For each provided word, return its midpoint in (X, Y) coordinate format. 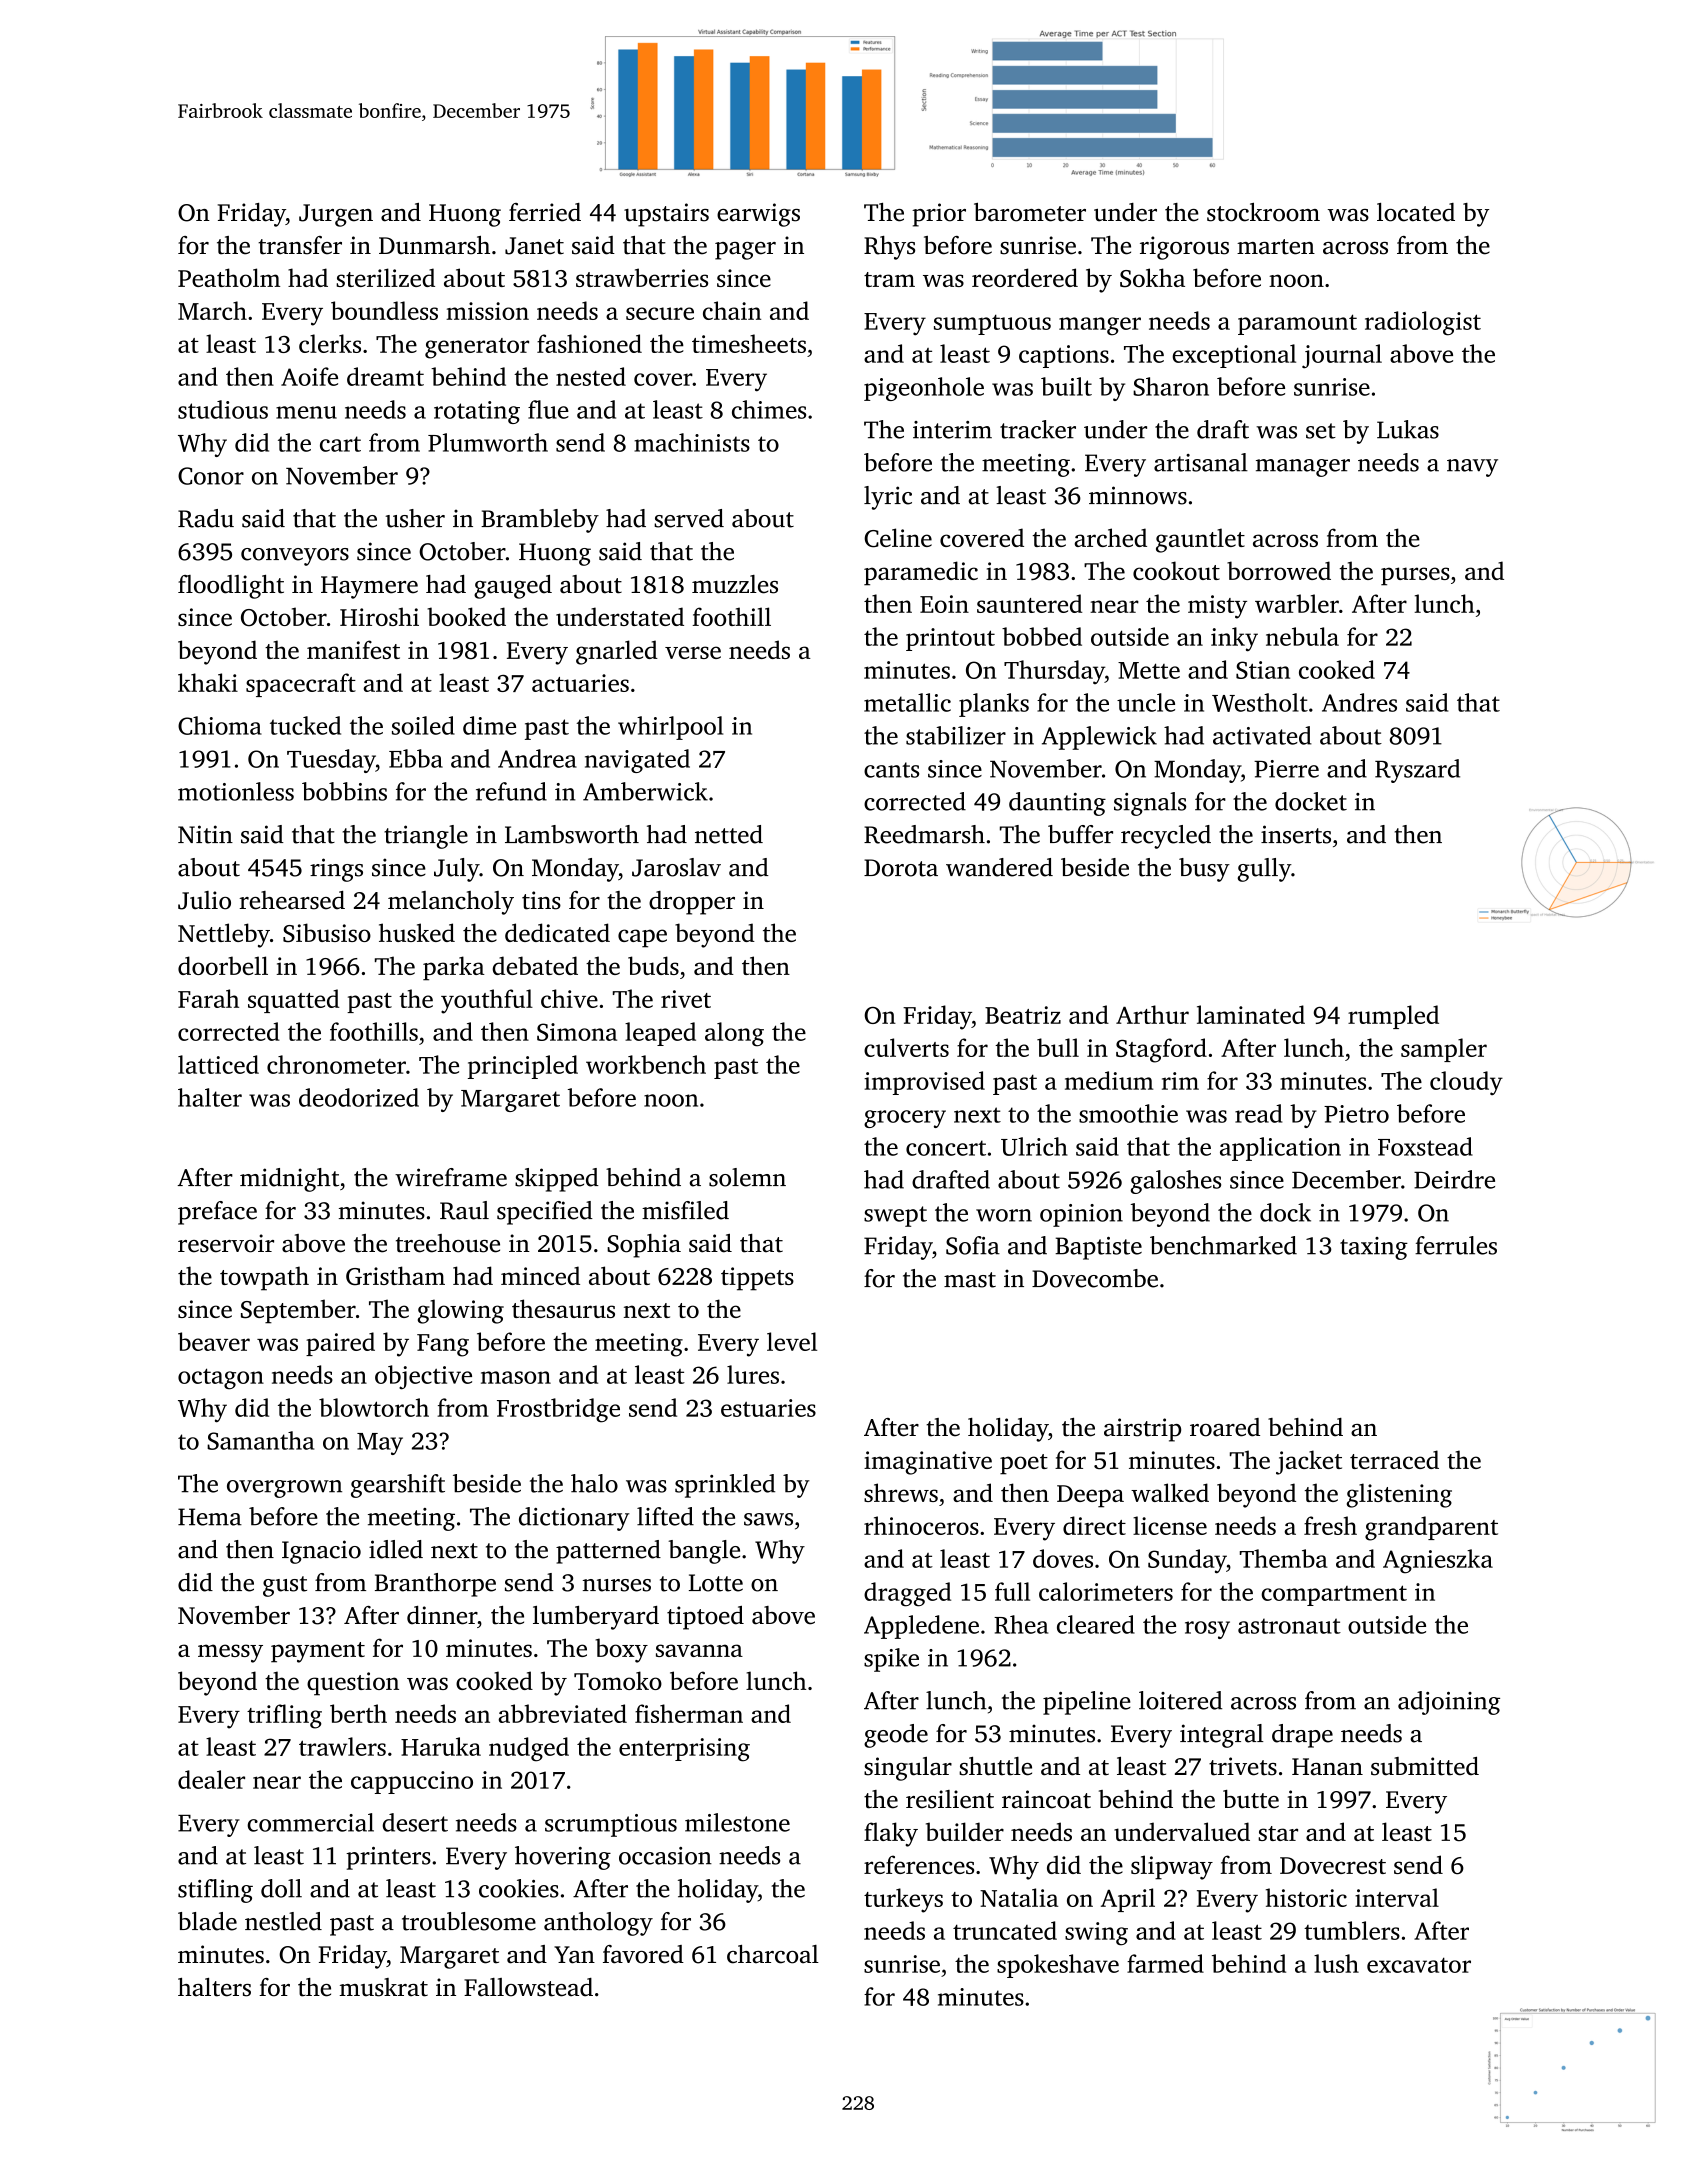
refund (511, 791)
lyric (888, 498)
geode (896, 1736)
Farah (208, 998)
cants (891, 770)
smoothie (1128, 1113)
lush (1336, 1963)
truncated (1005, 1930)
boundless (384, 310)
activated (1262, 735)
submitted (1425, 1766)
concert (946, 1148)
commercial (310, 1822)
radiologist (1423, 323)
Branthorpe (435, 1585)
